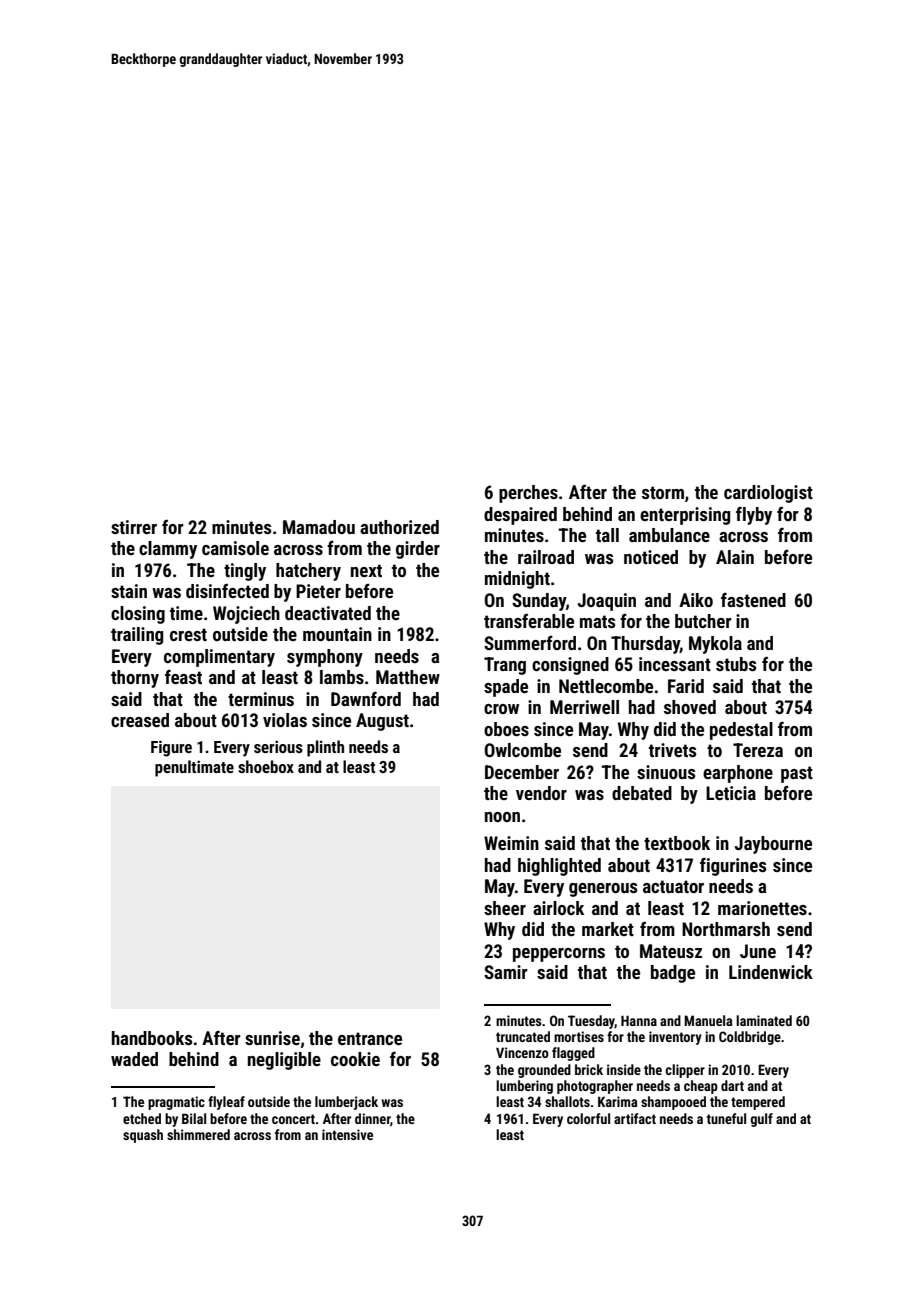 This screenshot has width=924, height=1311. Describe the element at coordinates (663, 492) in the screenshot. I see `storm` at that location.
